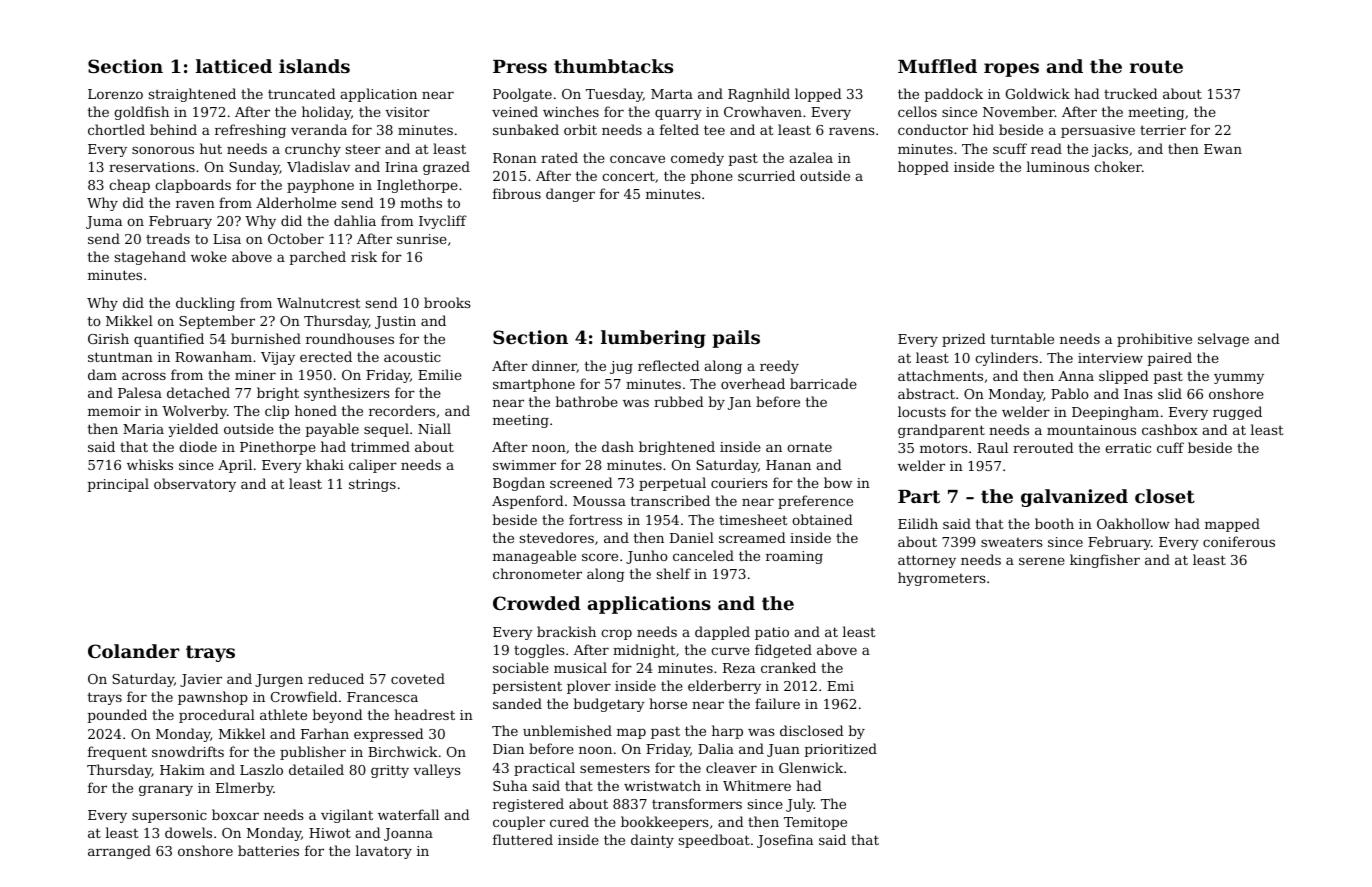 This screenshot has width=1372, height=887. What do you see at coordinates (194, 412) in the screenshot?
I see `Wolverby` at bounding box center [194, 412].
